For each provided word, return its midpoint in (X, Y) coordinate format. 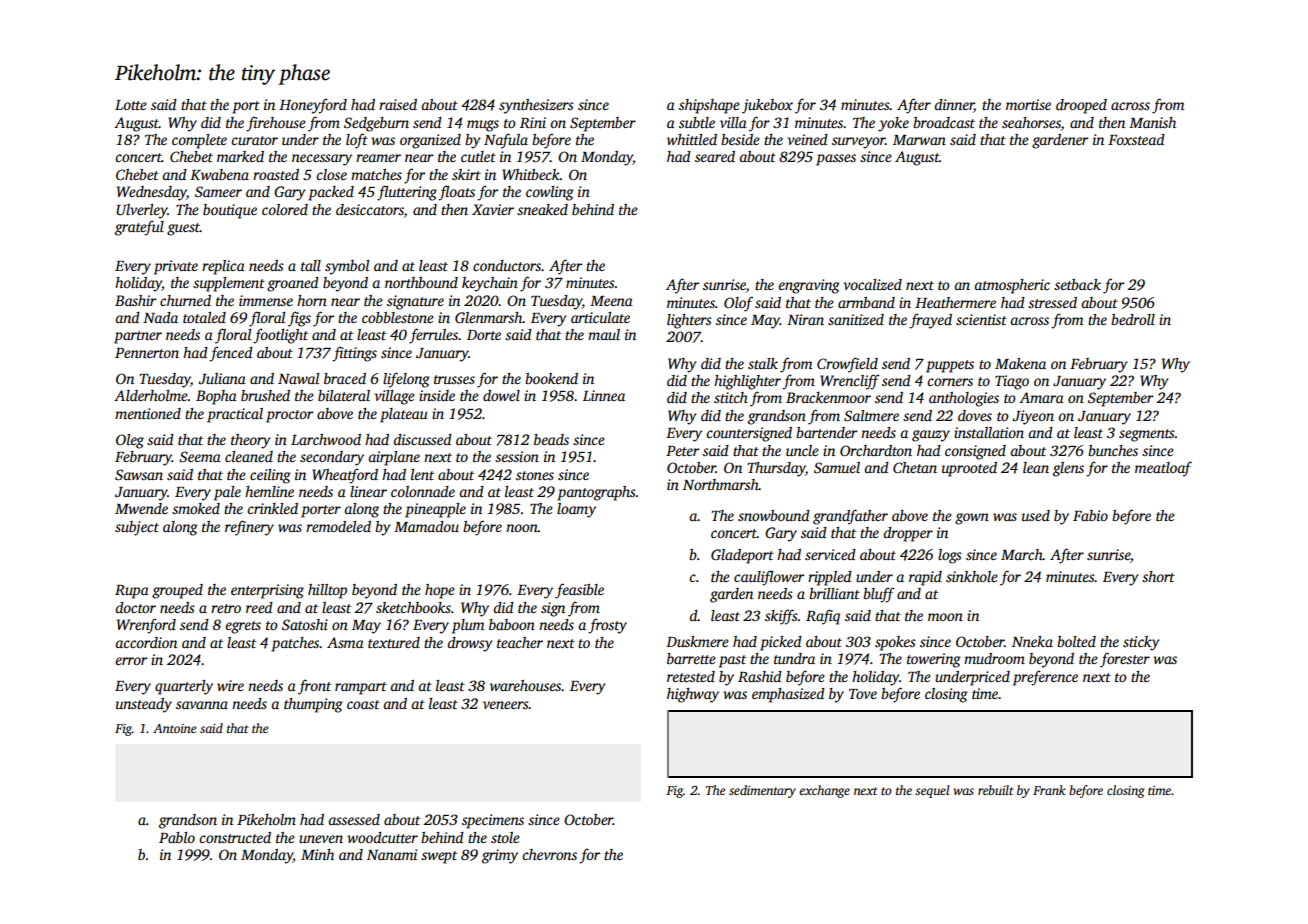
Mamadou (426, 526)
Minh (317, 854)
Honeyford (313, 106)
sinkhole (972, 576)
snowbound (774, 515)
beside (740, 139)
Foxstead (1136, 139)
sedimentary (762, 791)
